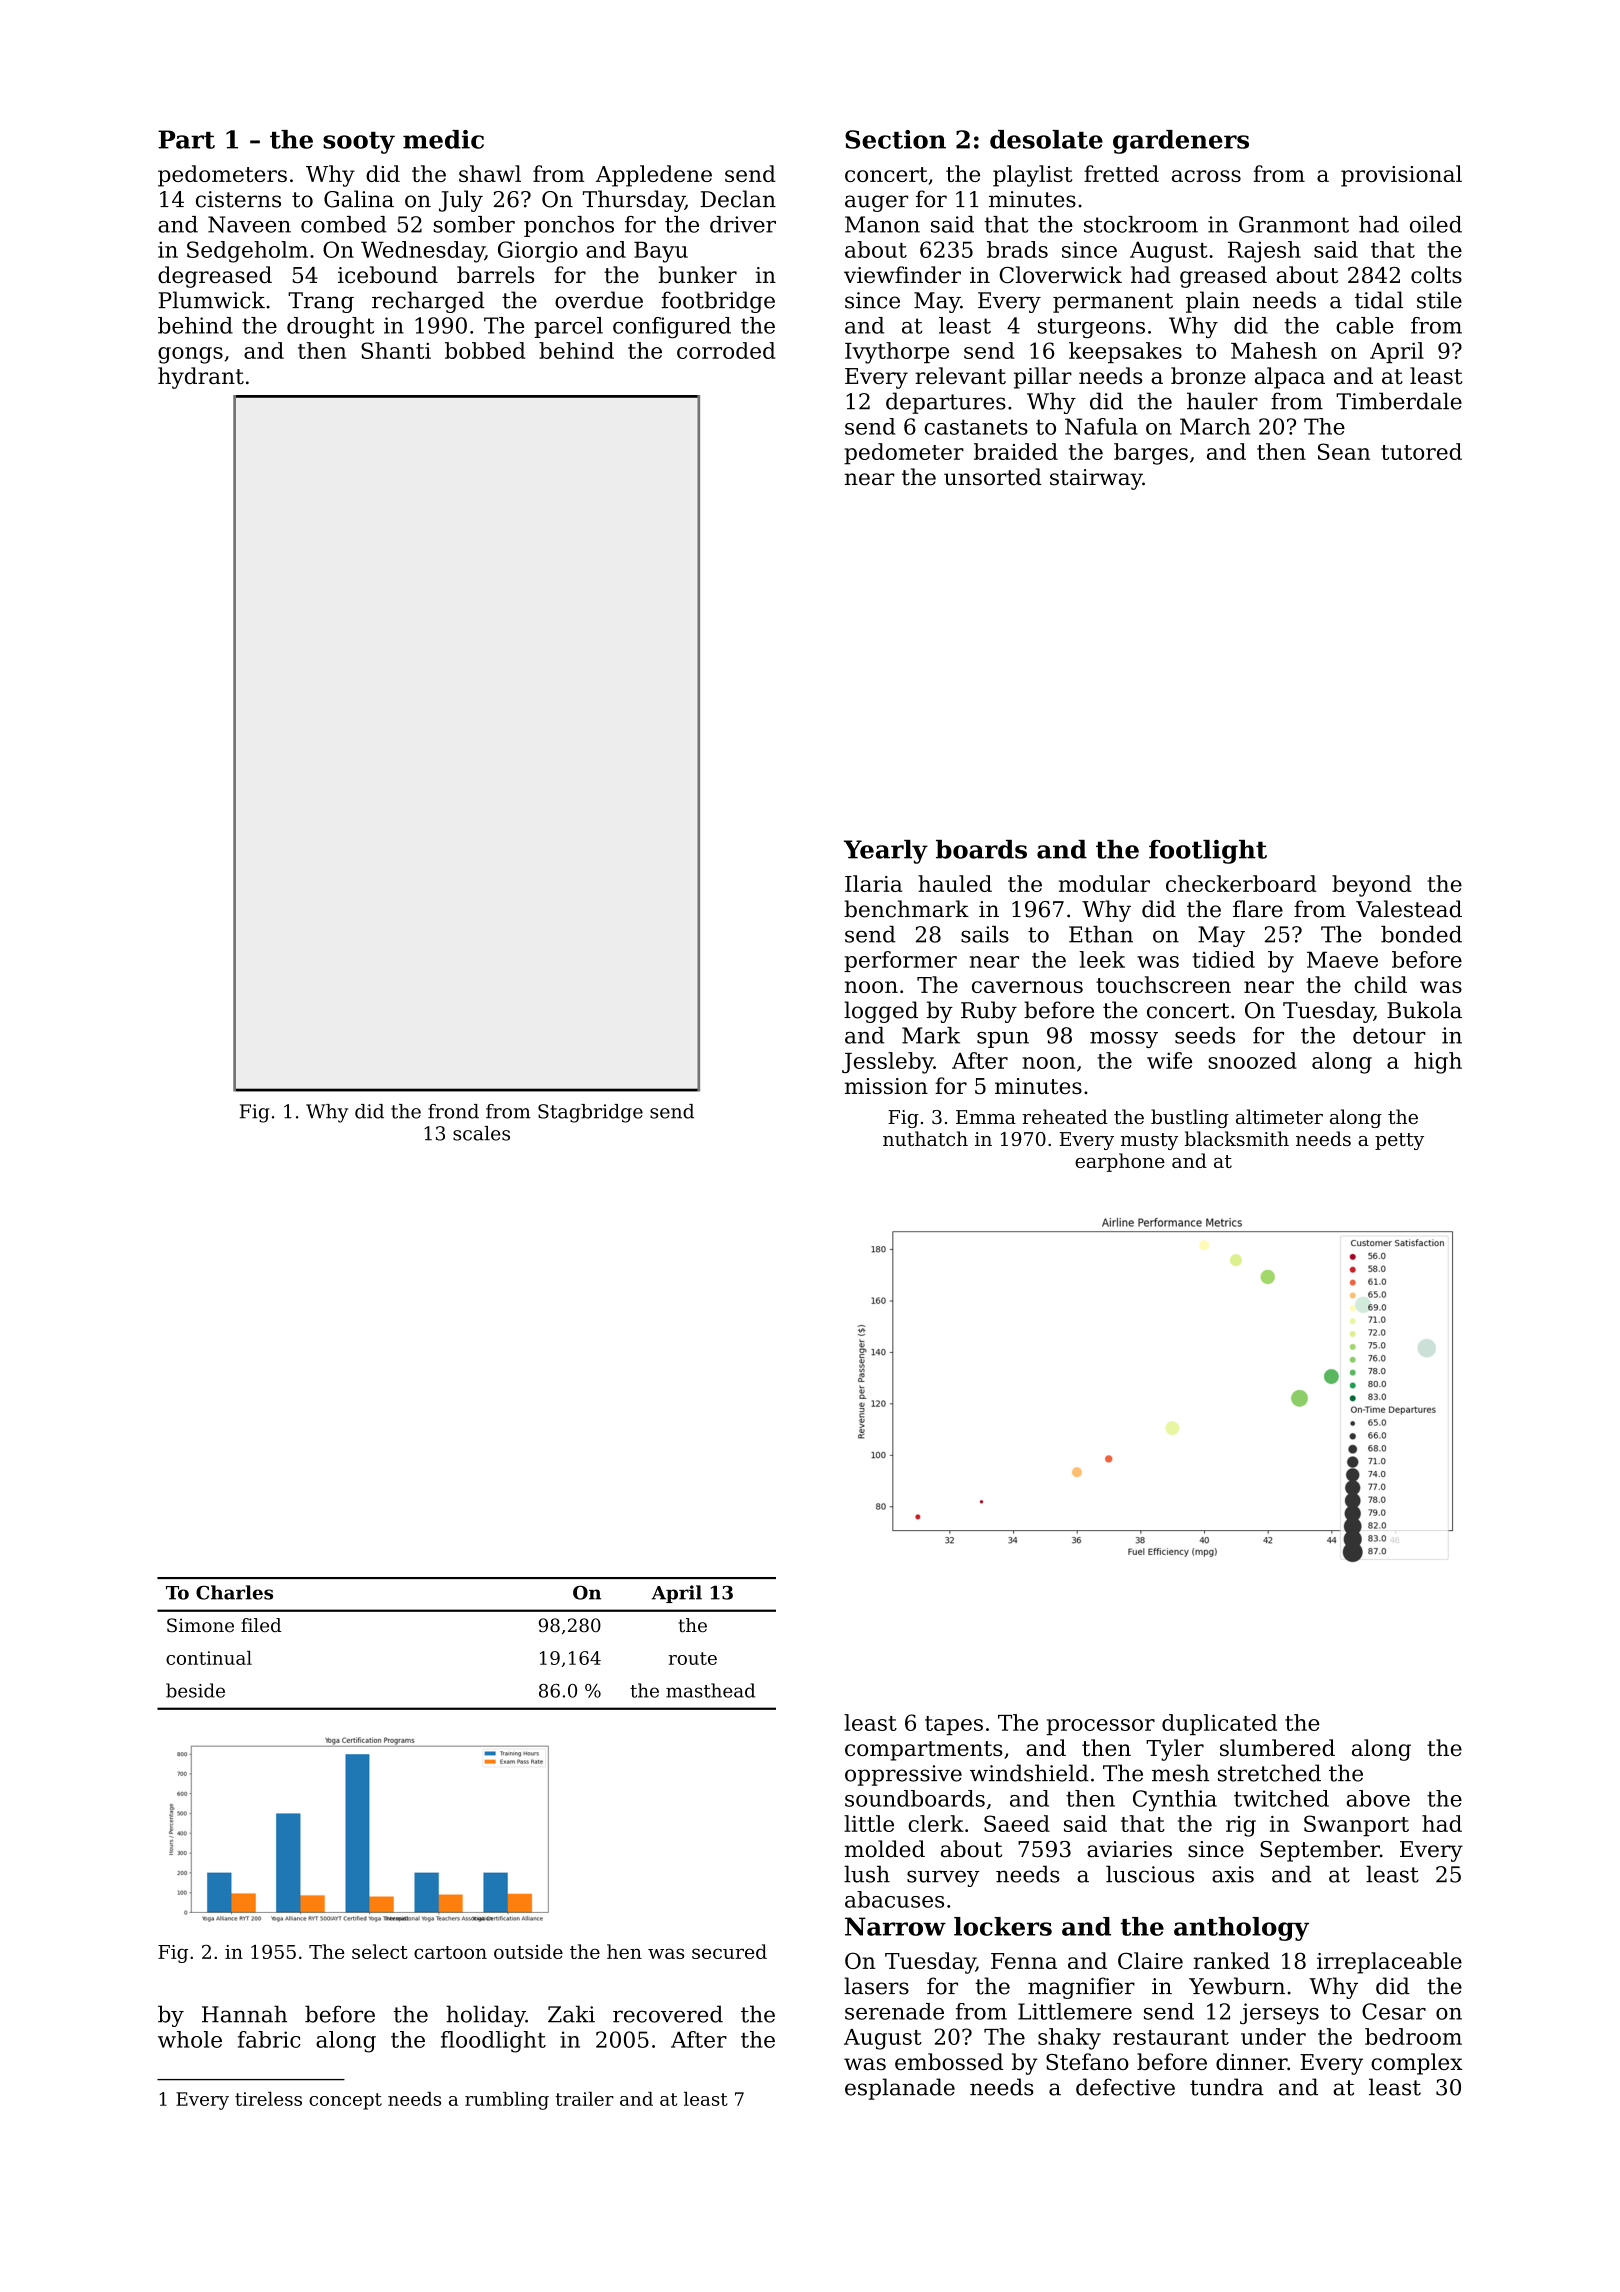 The height and width of the image is (2292, 1620). What do you see at coordinates (1208, 375) in the image?
I see `bronze` at bounding box center [1208, 375].
